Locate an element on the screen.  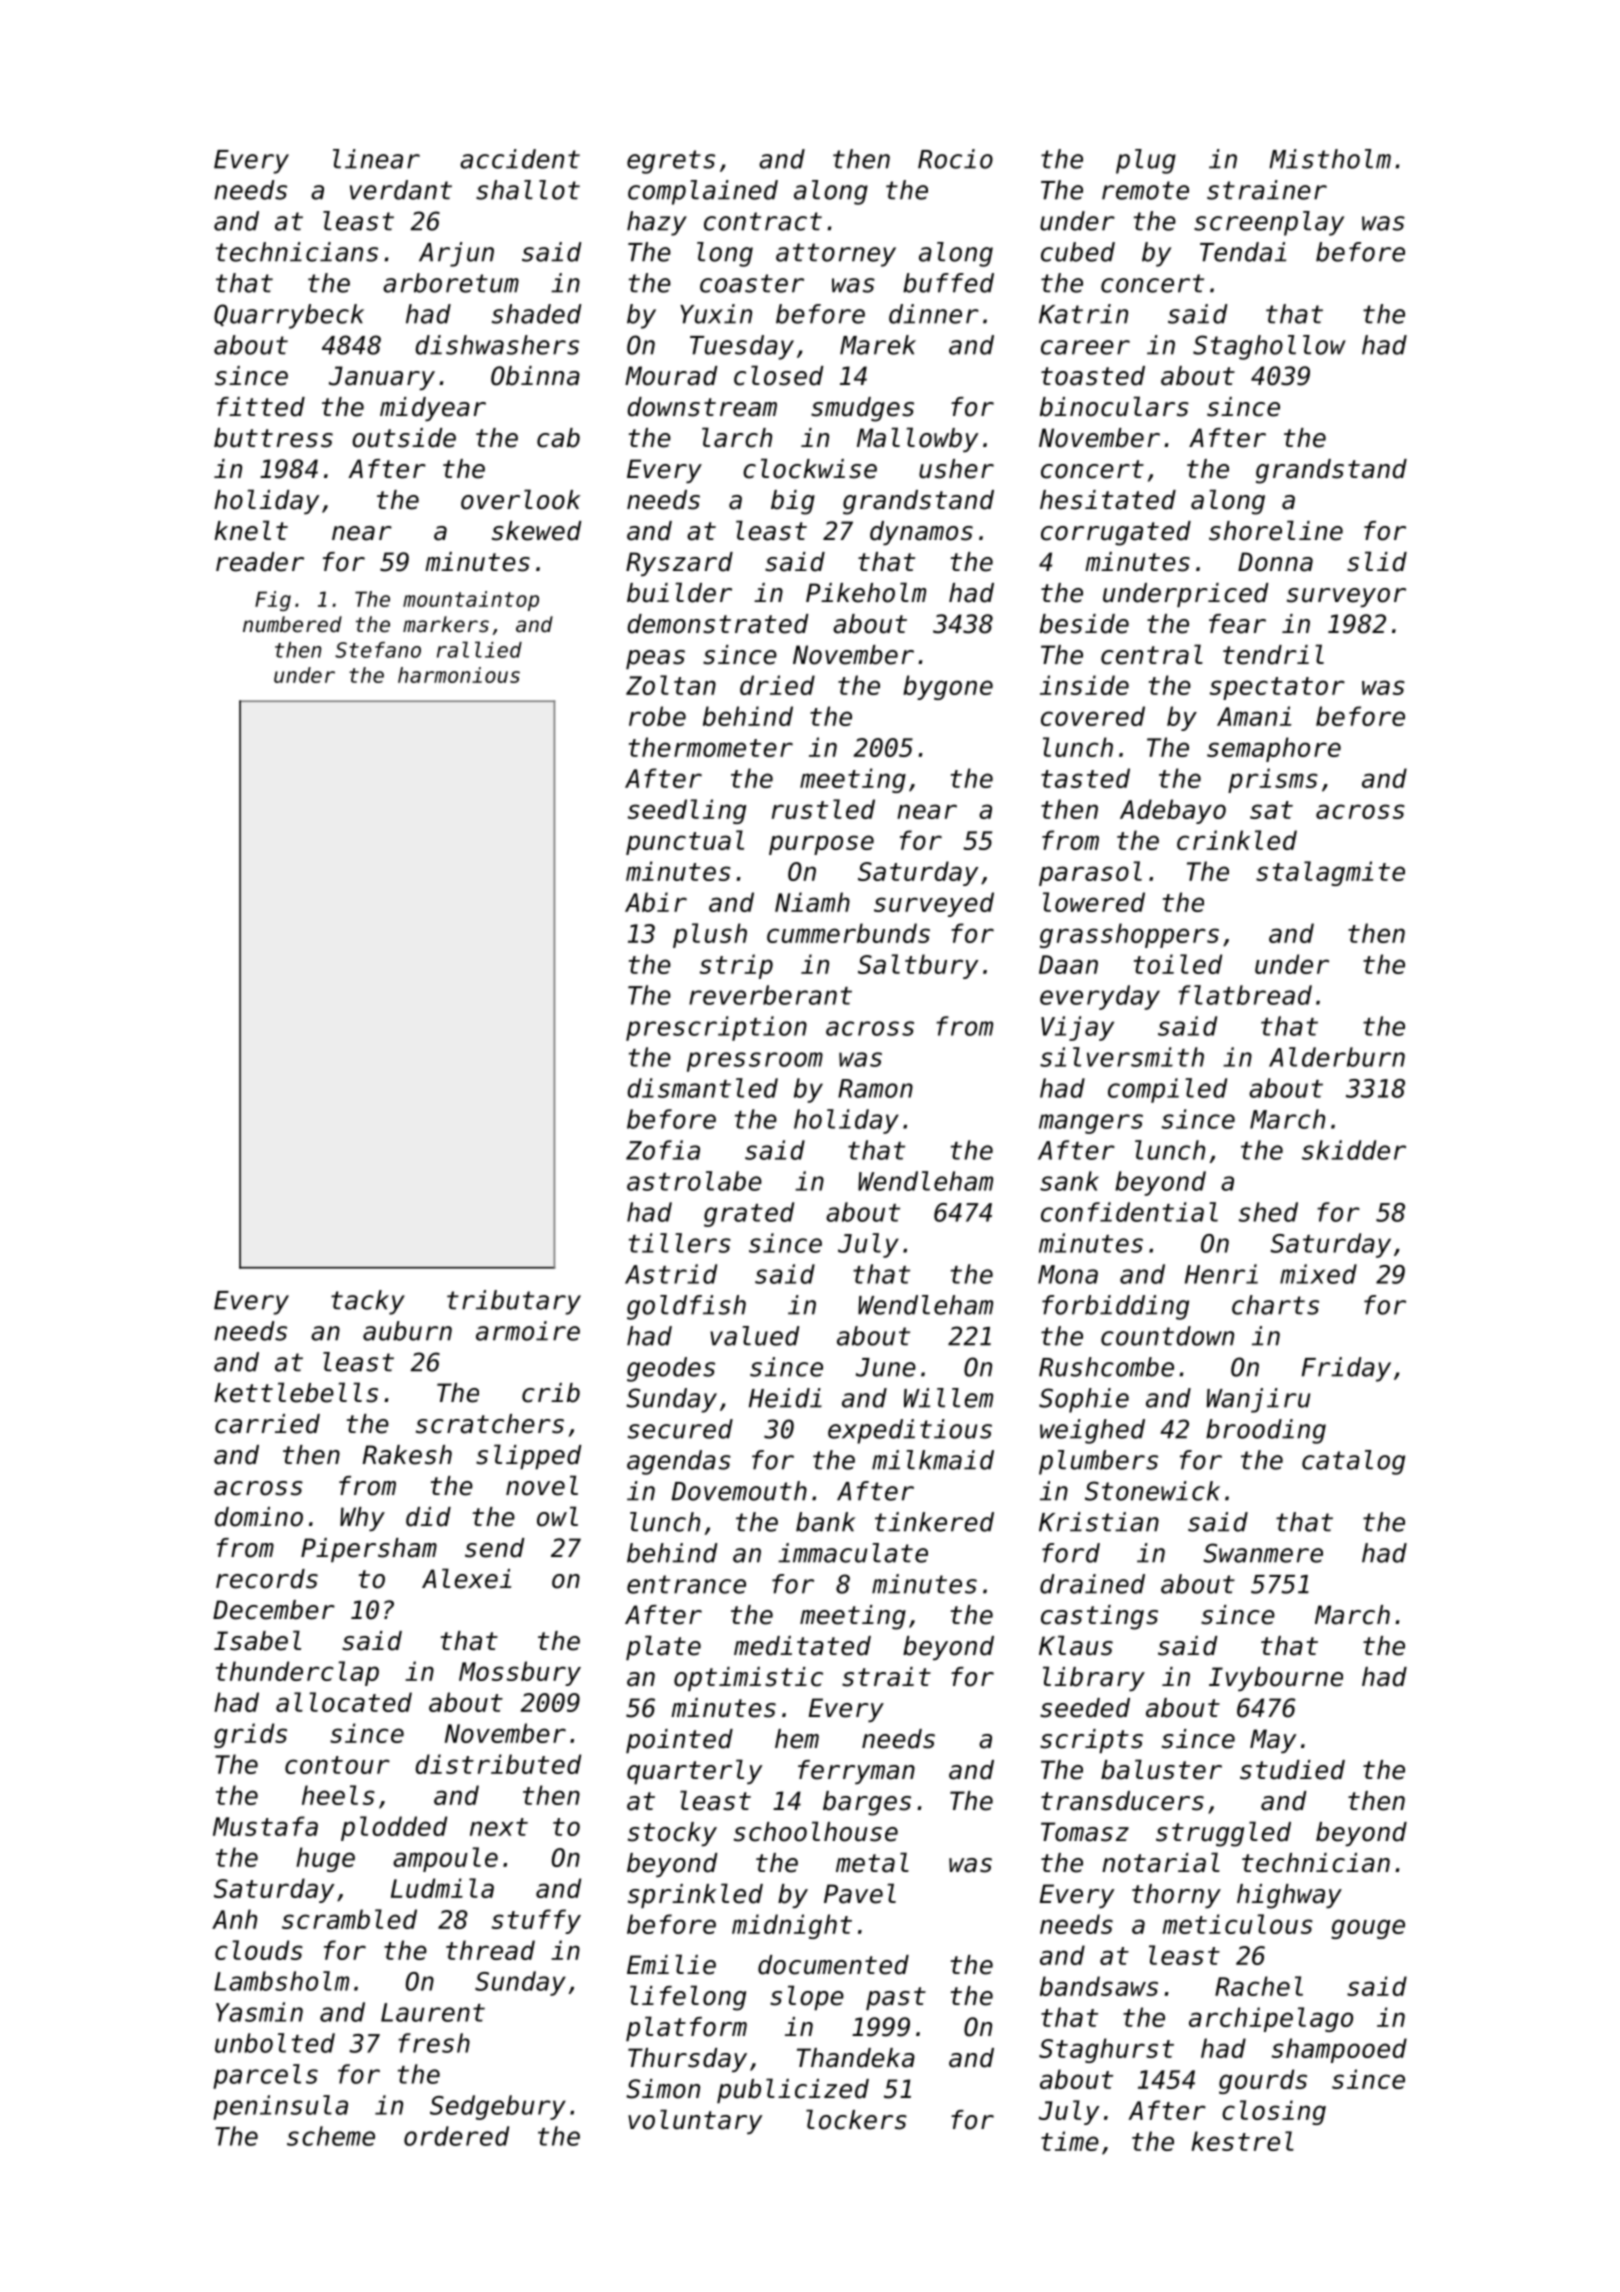
tributary is located at coordinates (514, 1302).
